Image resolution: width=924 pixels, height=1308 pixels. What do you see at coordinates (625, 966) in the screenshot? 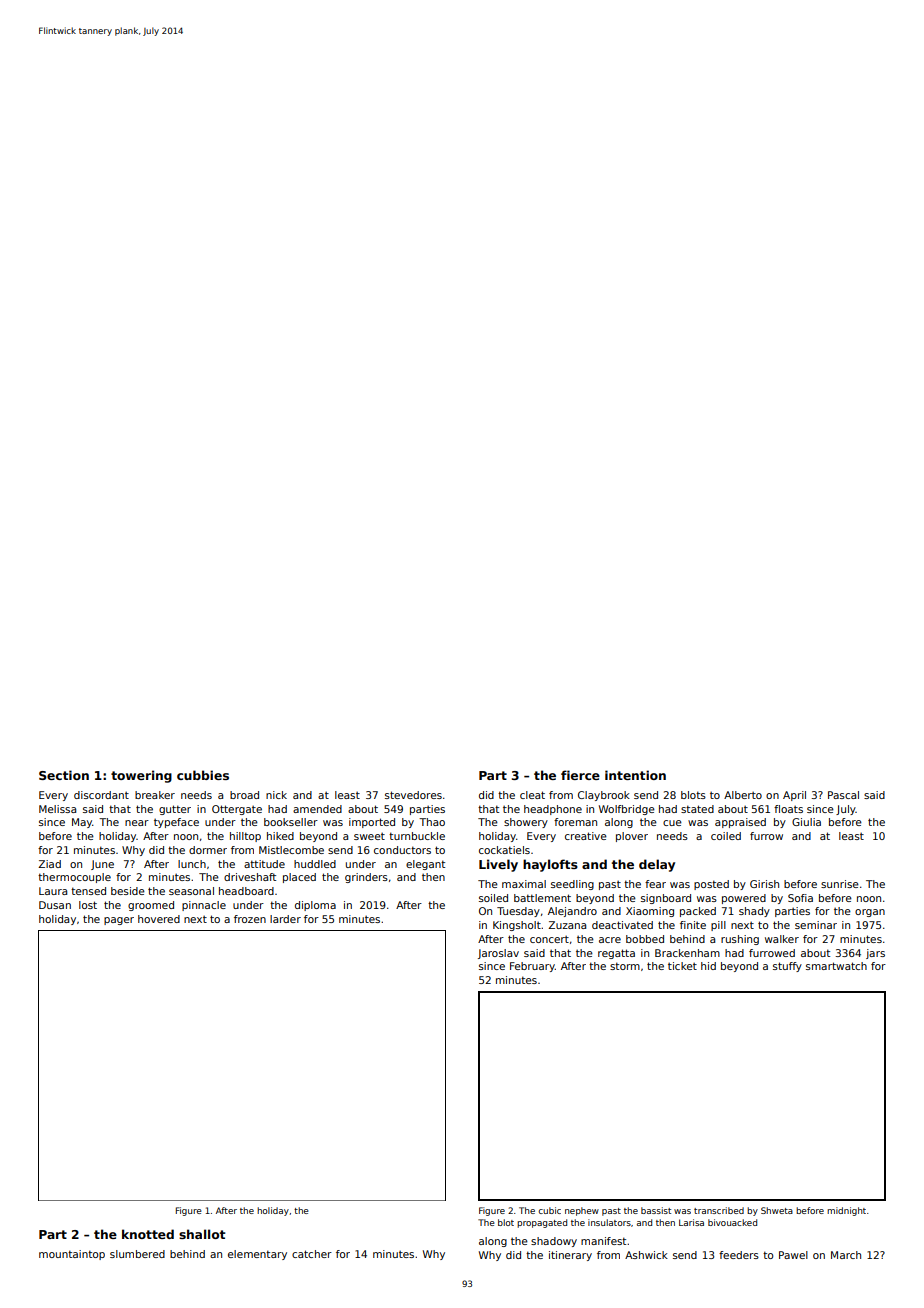
I see `storm` at bounding box center [625, 966].
